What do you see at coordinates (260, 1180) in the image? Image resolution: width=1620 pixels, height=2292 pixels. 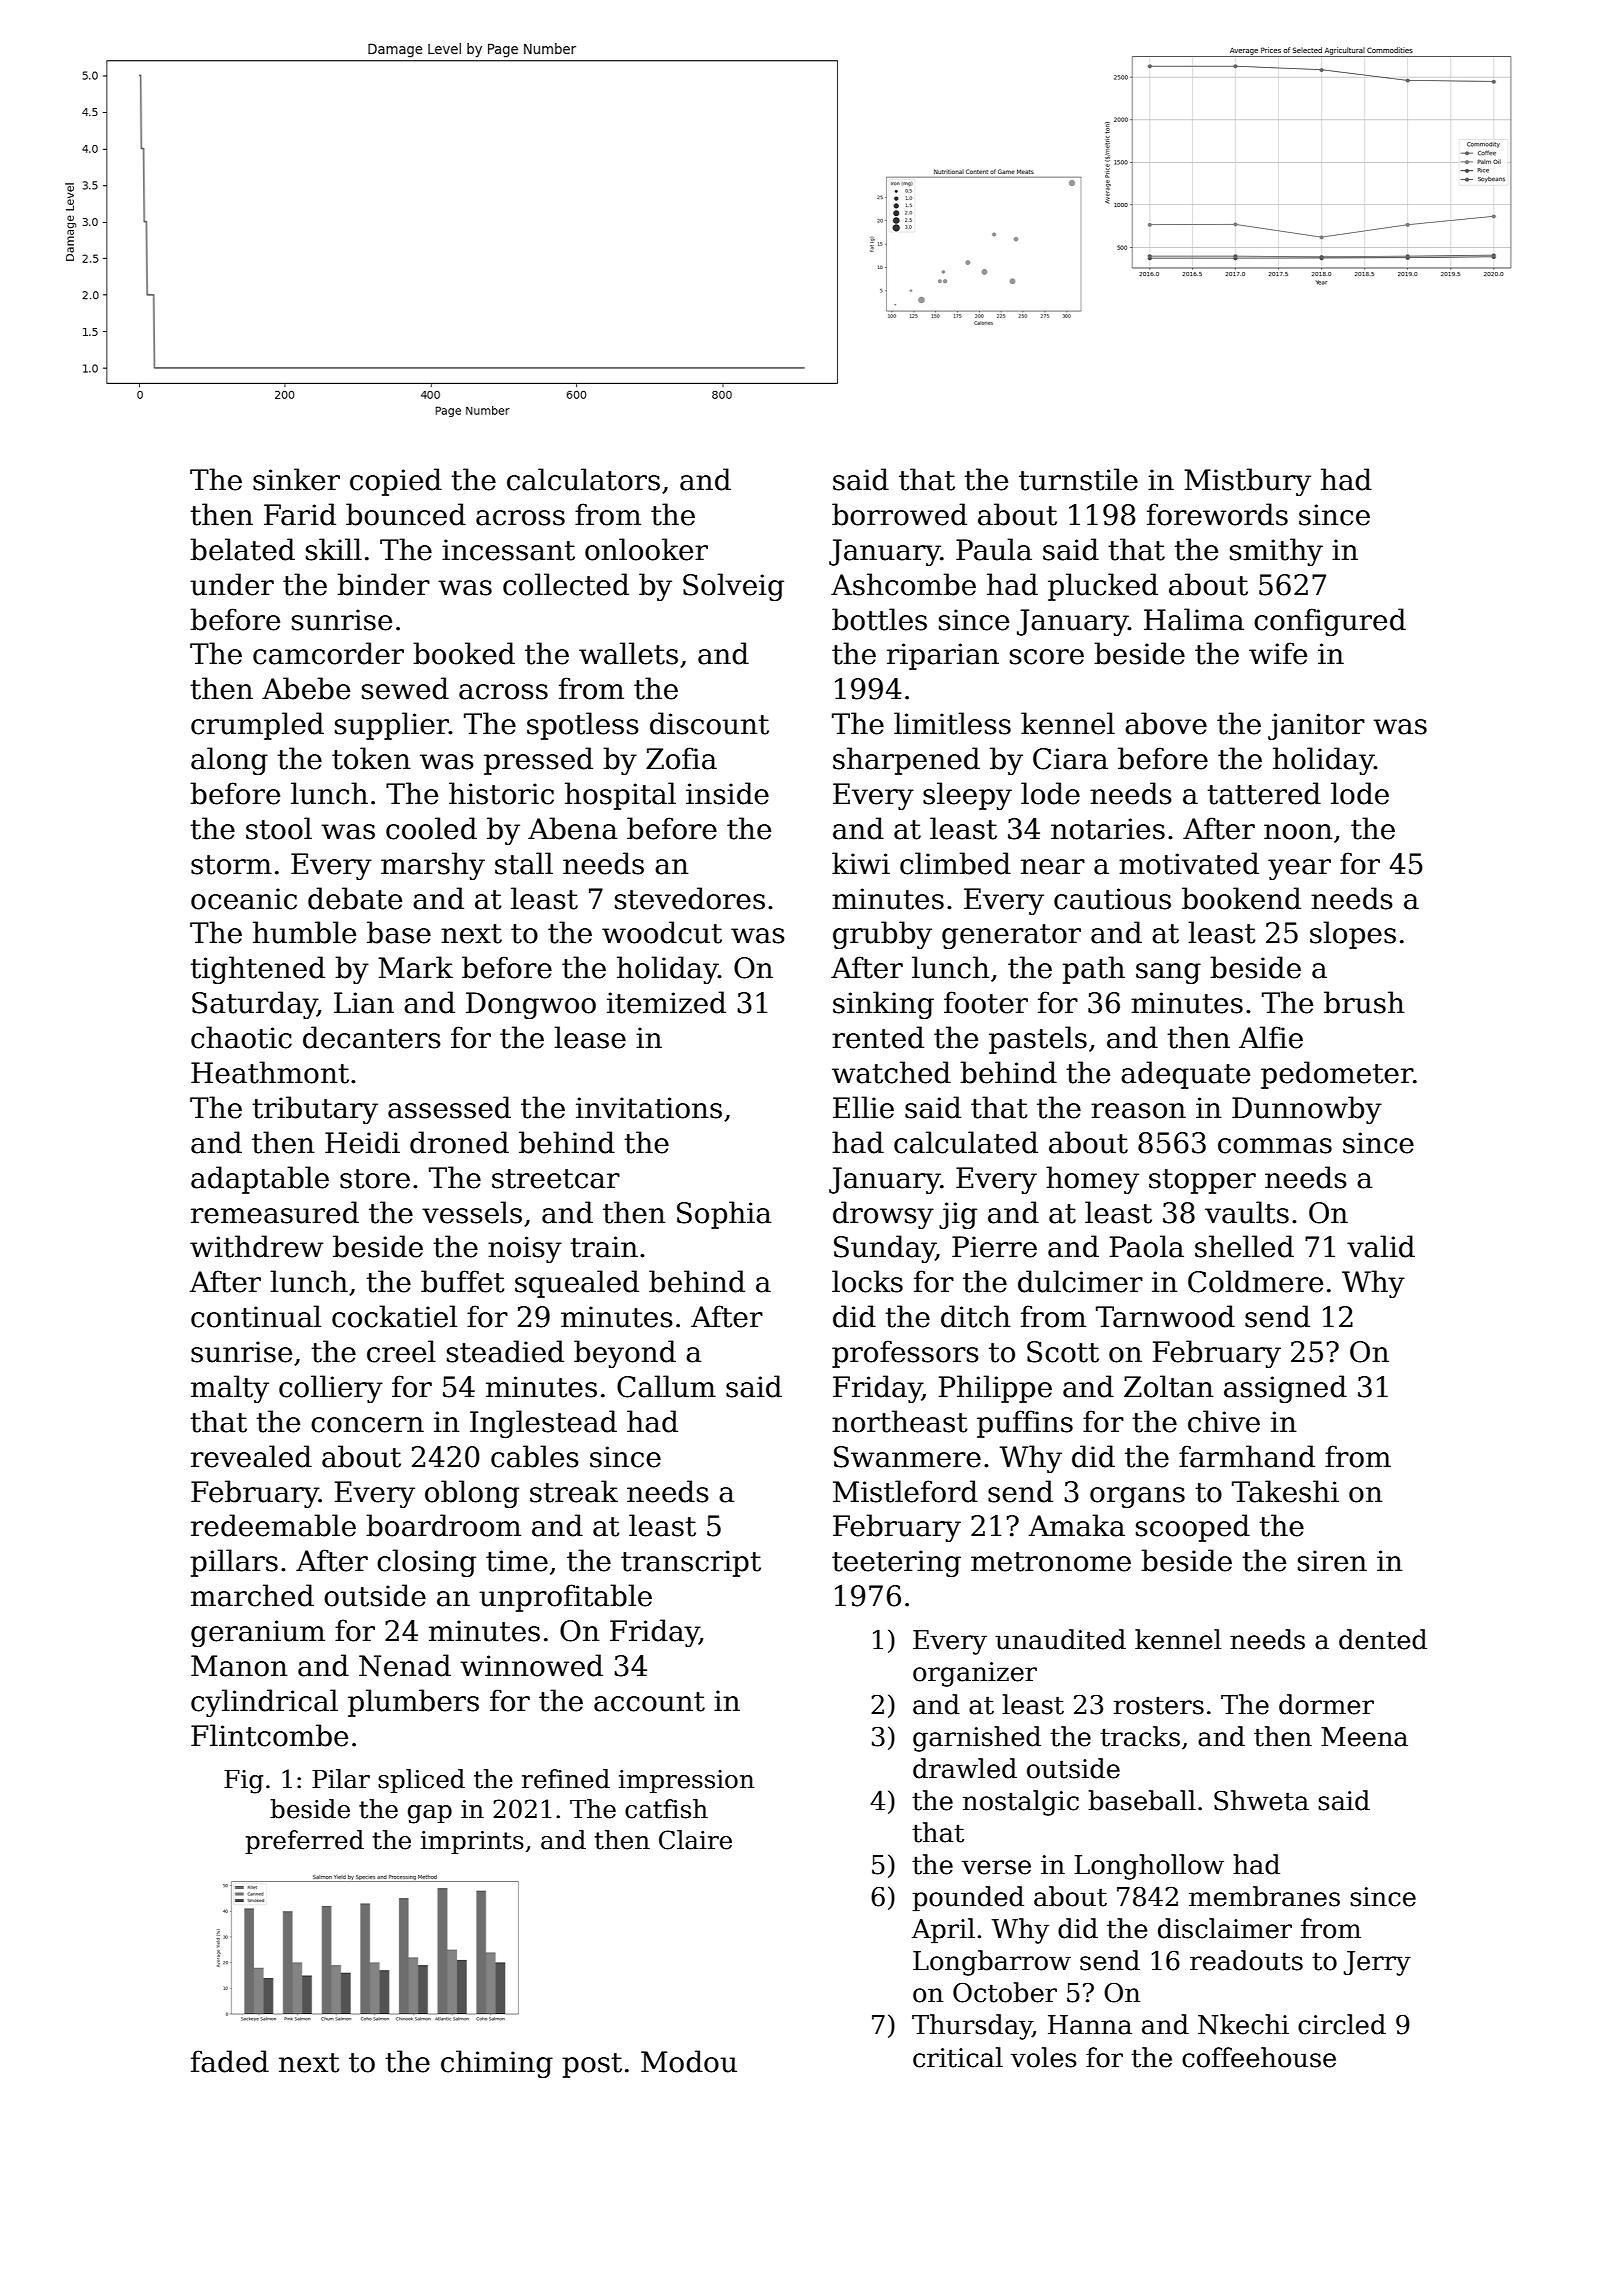 I see `adaptable` at bounding box center [260, 1180].
